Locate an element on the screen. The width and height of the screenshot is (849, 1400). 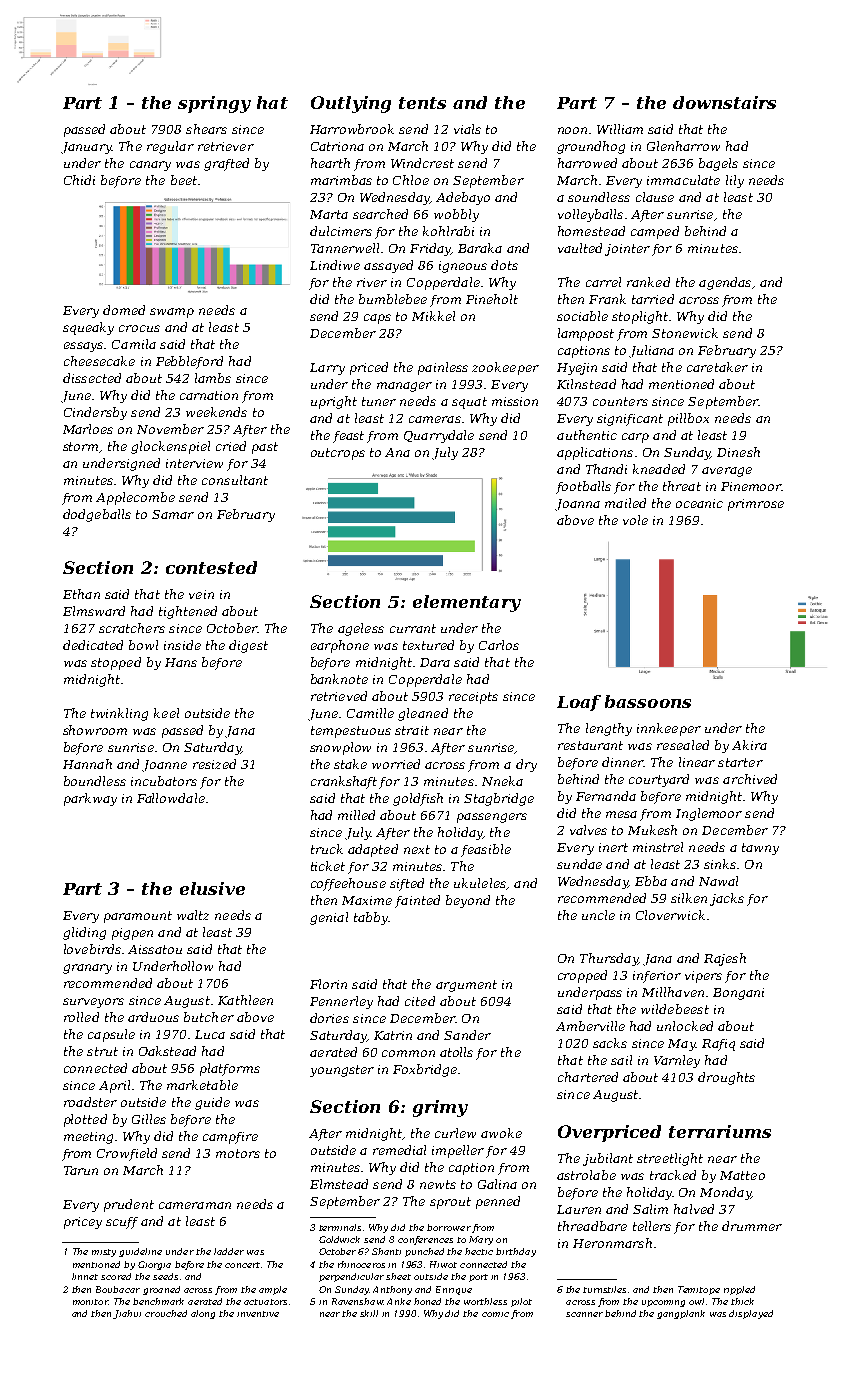
vein is located at coordinates (201, 594).
